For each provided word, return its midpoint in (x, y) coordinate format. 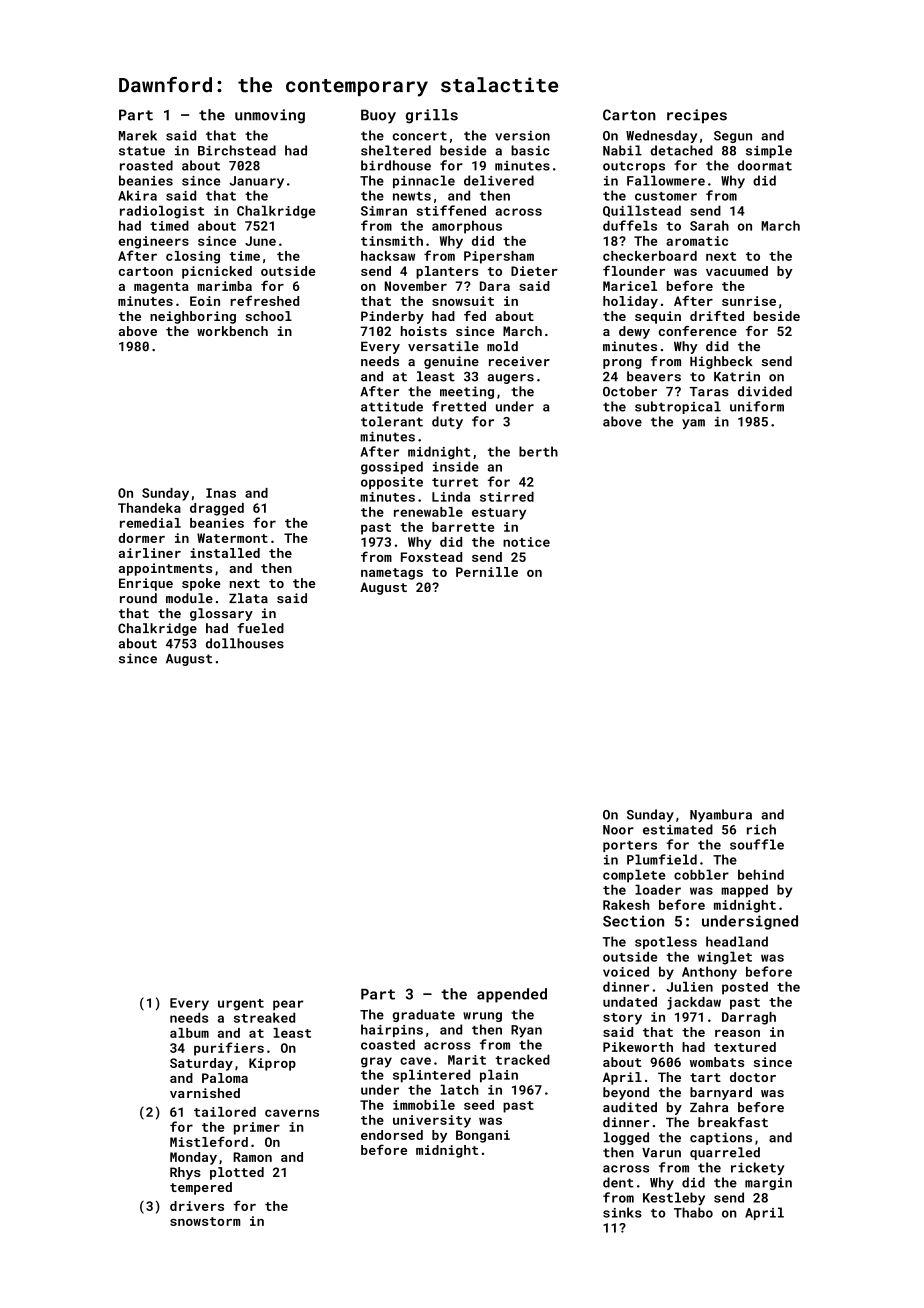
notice (526, 542)
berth (538, 451)
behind (761, 874)
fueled (260, 628)
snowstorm (205, 1221)
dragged (217, 509)
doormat (765, 165)
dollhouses (245, 643)
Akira (137, 195)
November (416, 286)
